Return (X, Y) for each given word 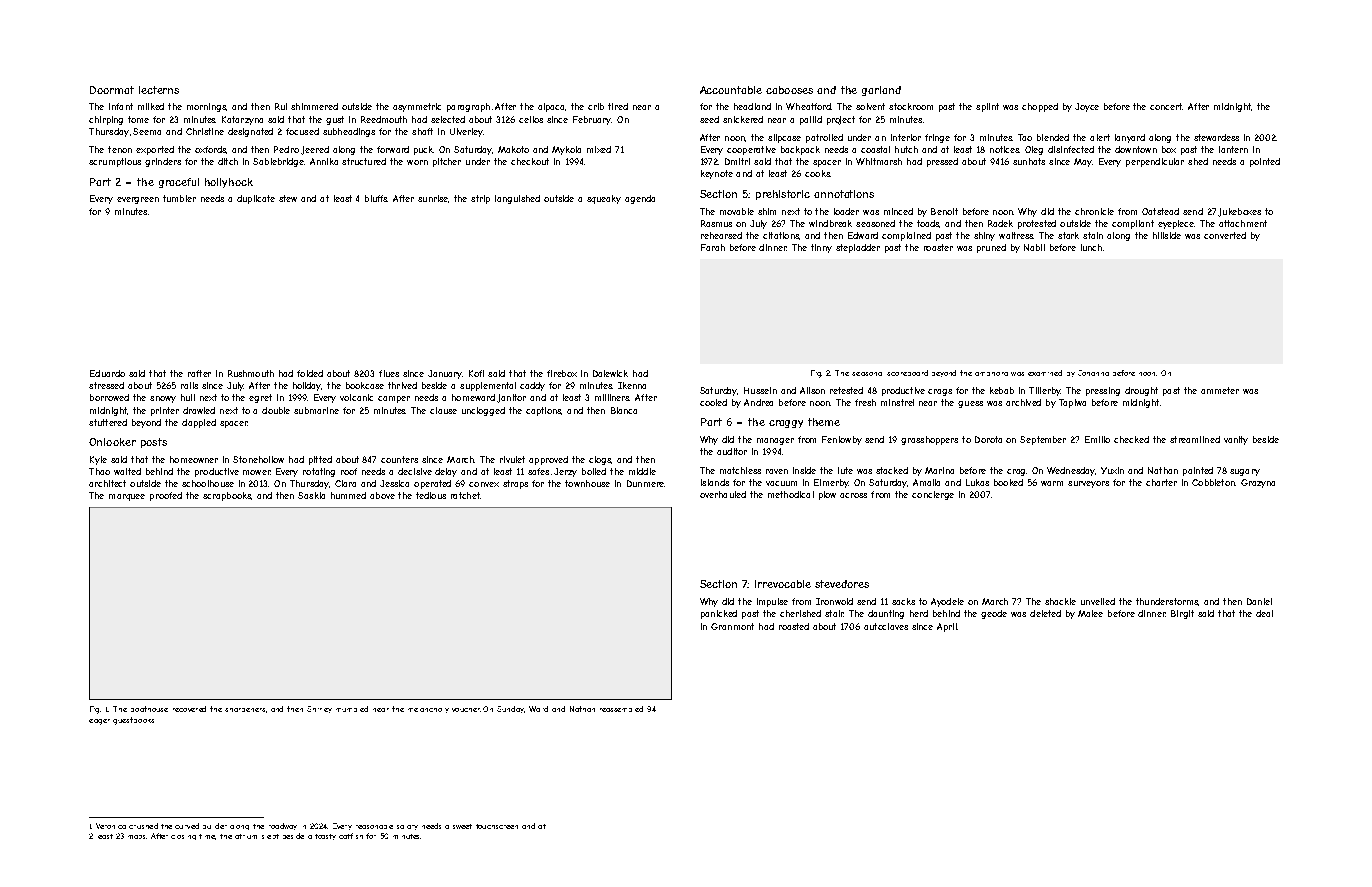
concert (1166, 106)
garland (881, 91)
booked (1008, 482)
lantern (1233, 149)
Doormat (112, 90)
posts (154, 443)
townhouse (587, 483)
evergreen (138, 200)
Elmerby (831, 483)
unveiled (1098, 601)
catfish (351, 836)
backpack (800, 150)
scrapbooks (227, 496)
